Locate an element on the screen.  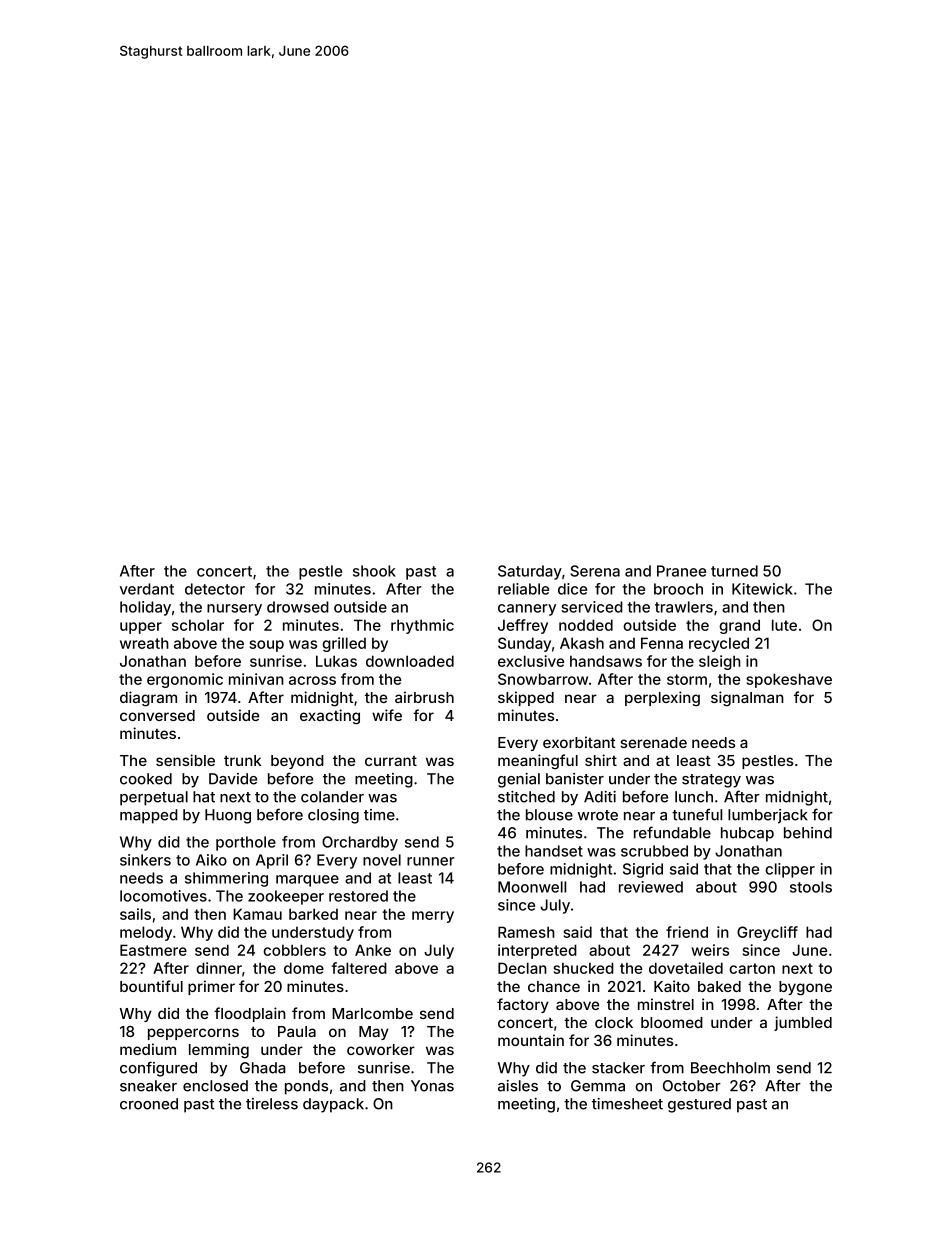
mountain is located at coordinates (531, 1040).
